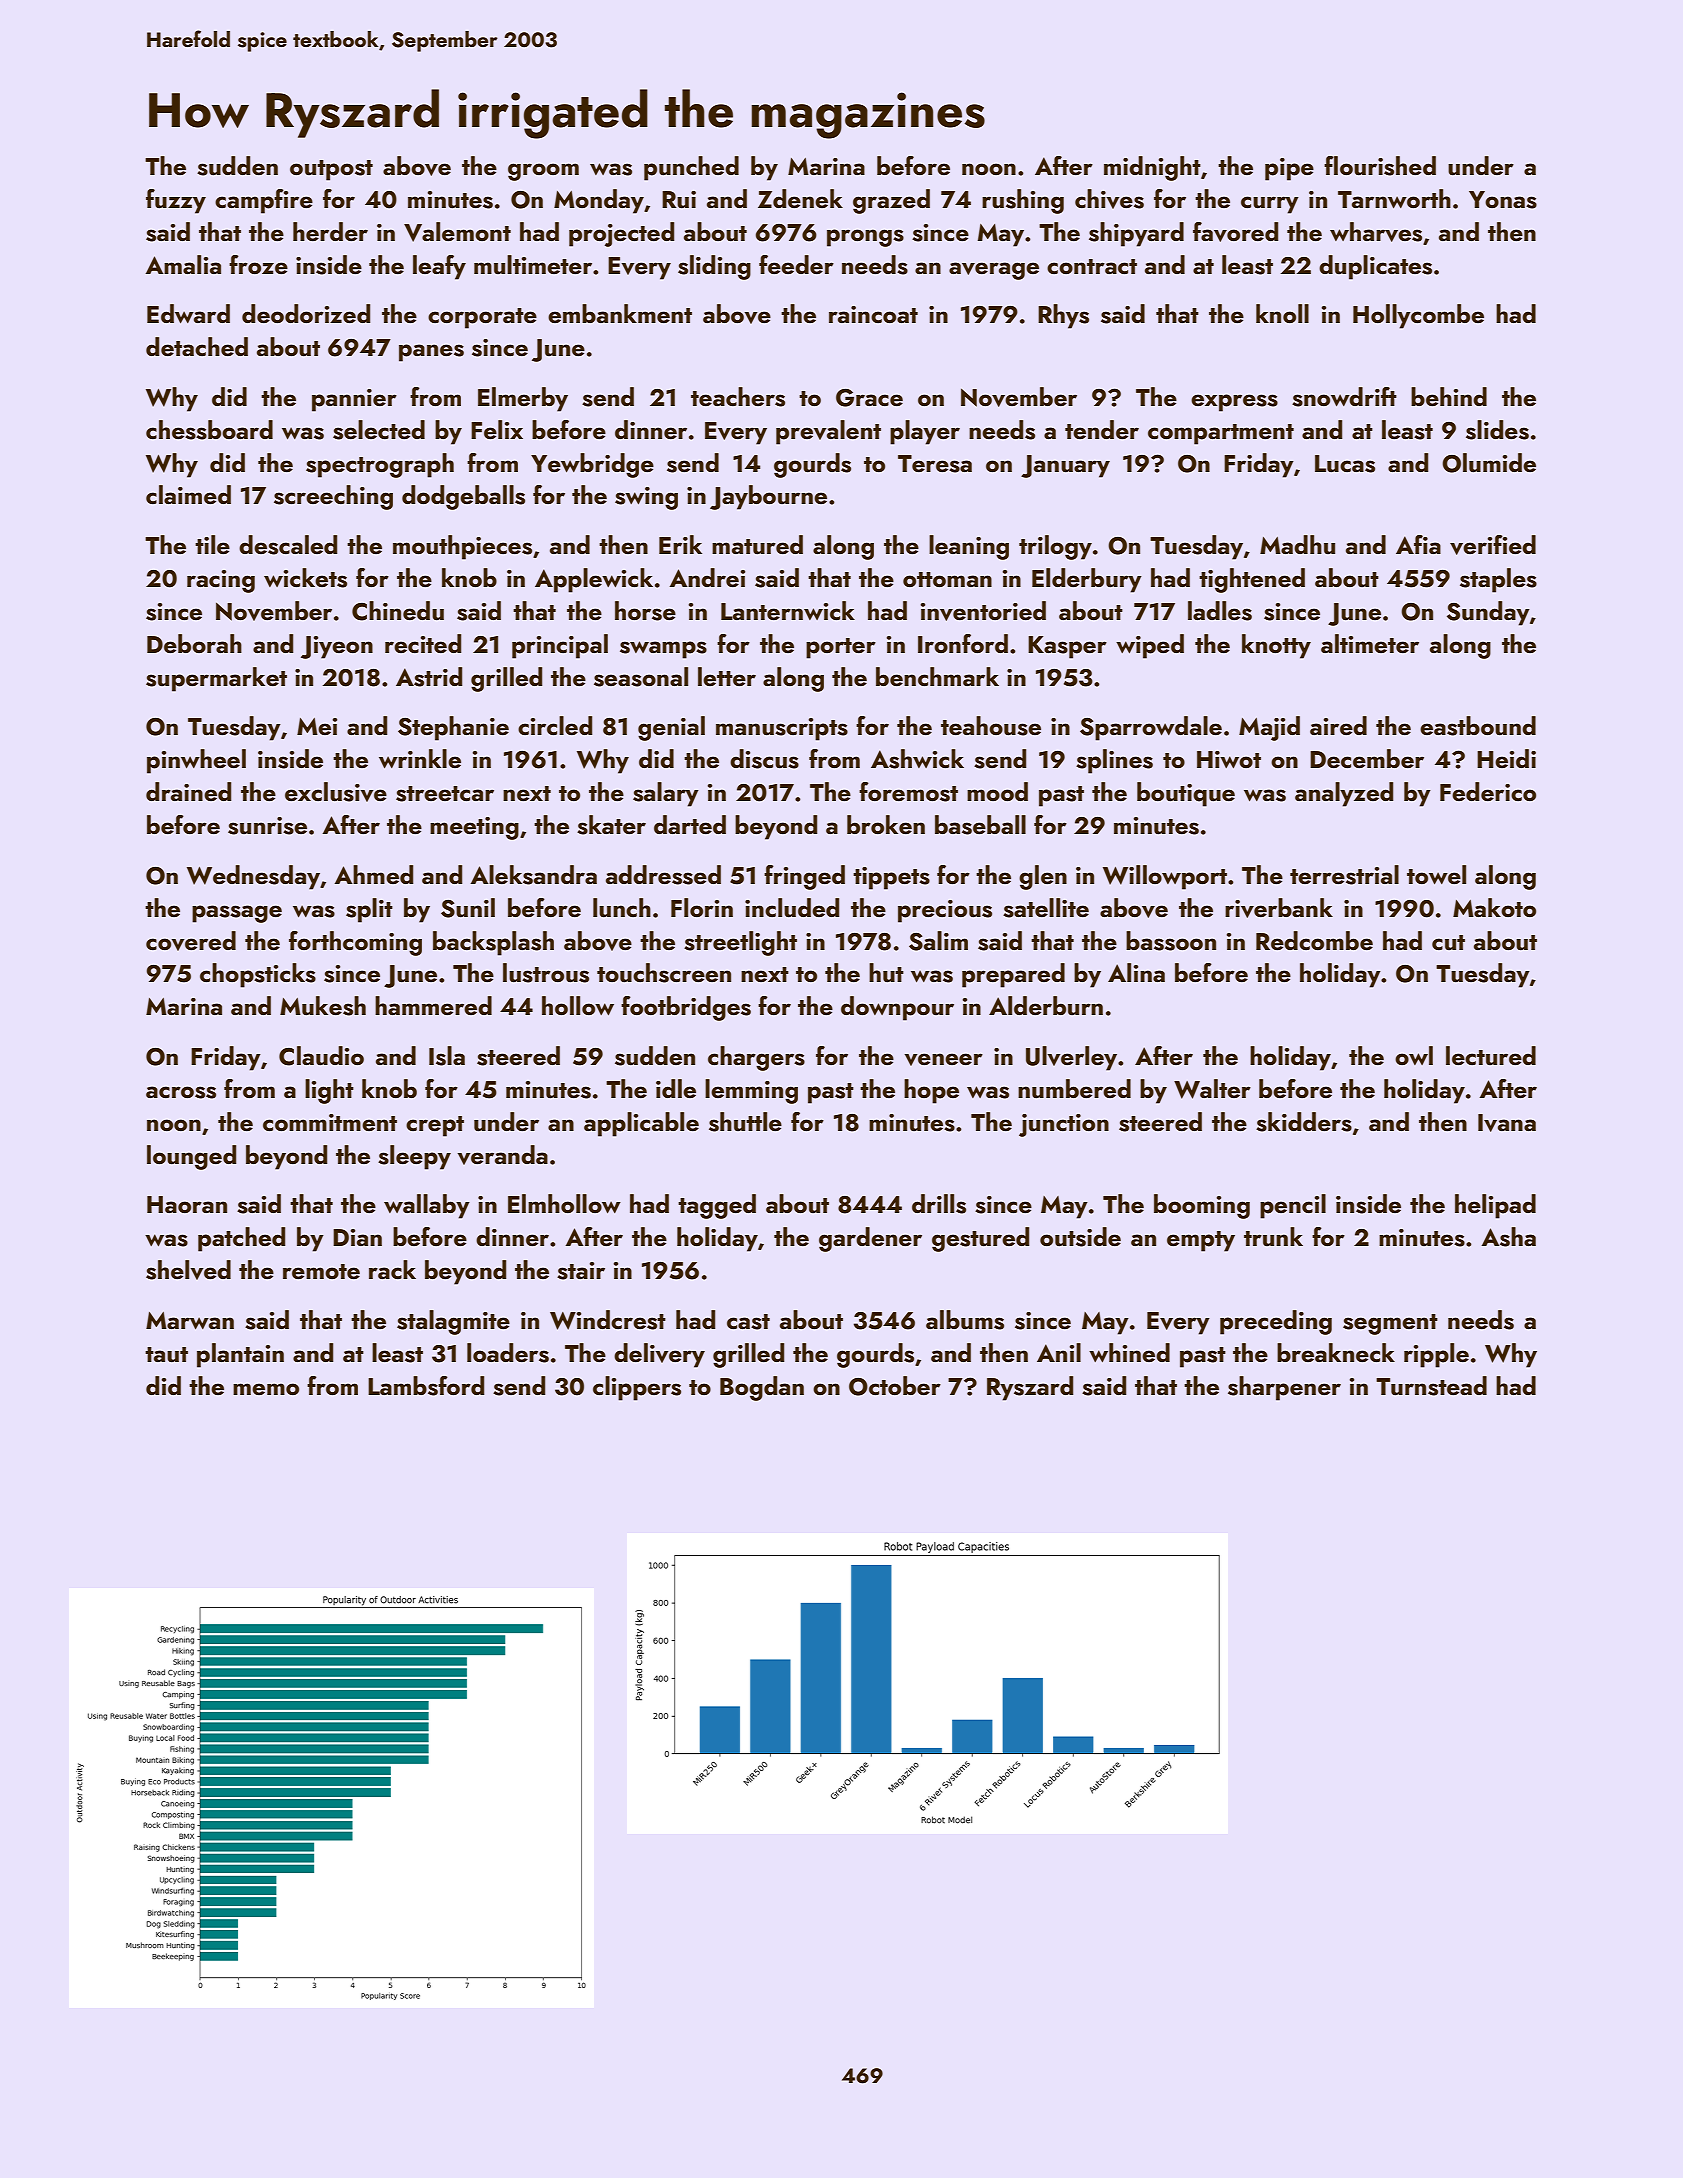  I want to click on player, so click(925, 432).
